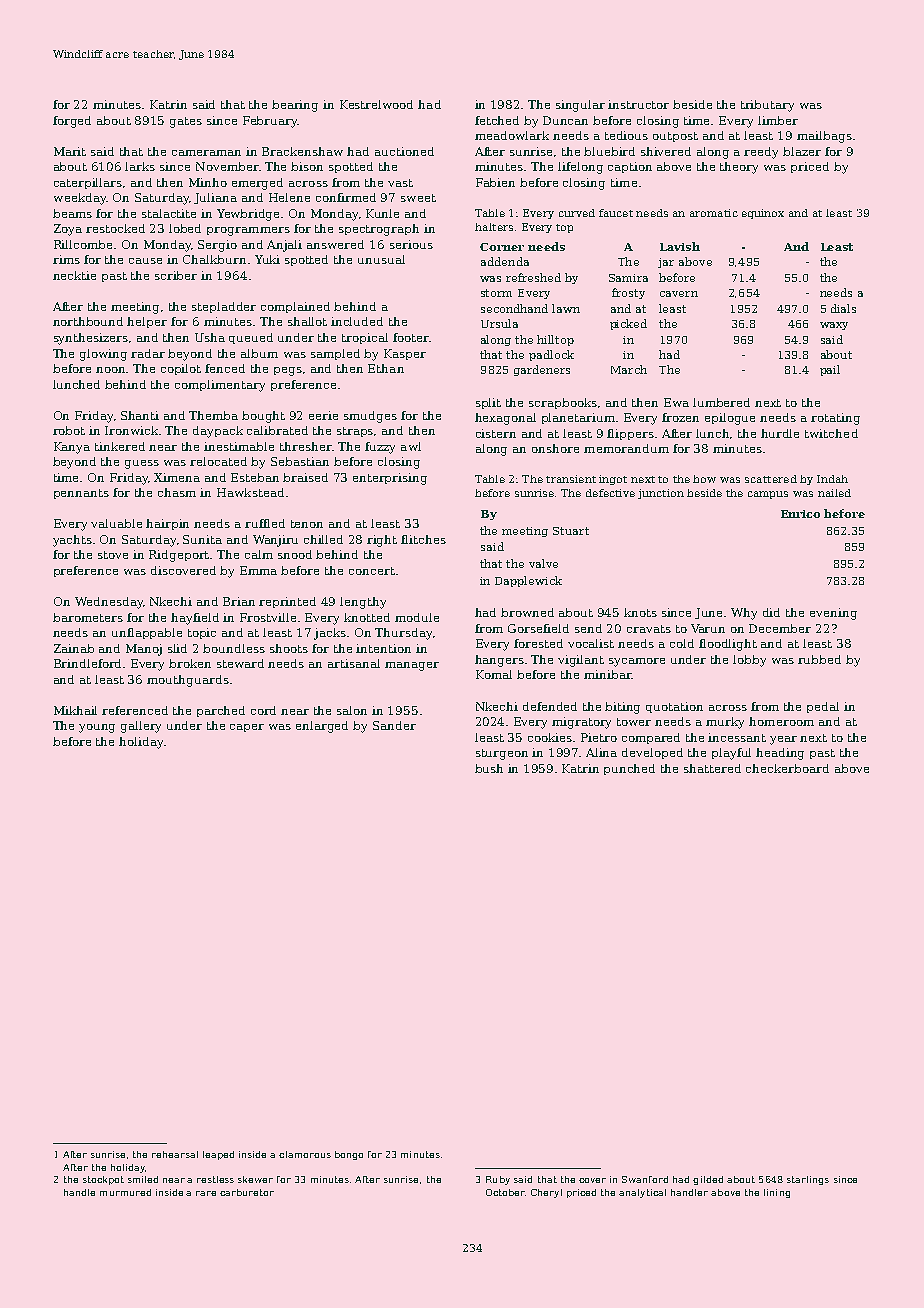 This image has width=924, height=1308. What do you see at coordinates (489, 768) in the image?
I see `bush` at bounding box center [489, 768].
